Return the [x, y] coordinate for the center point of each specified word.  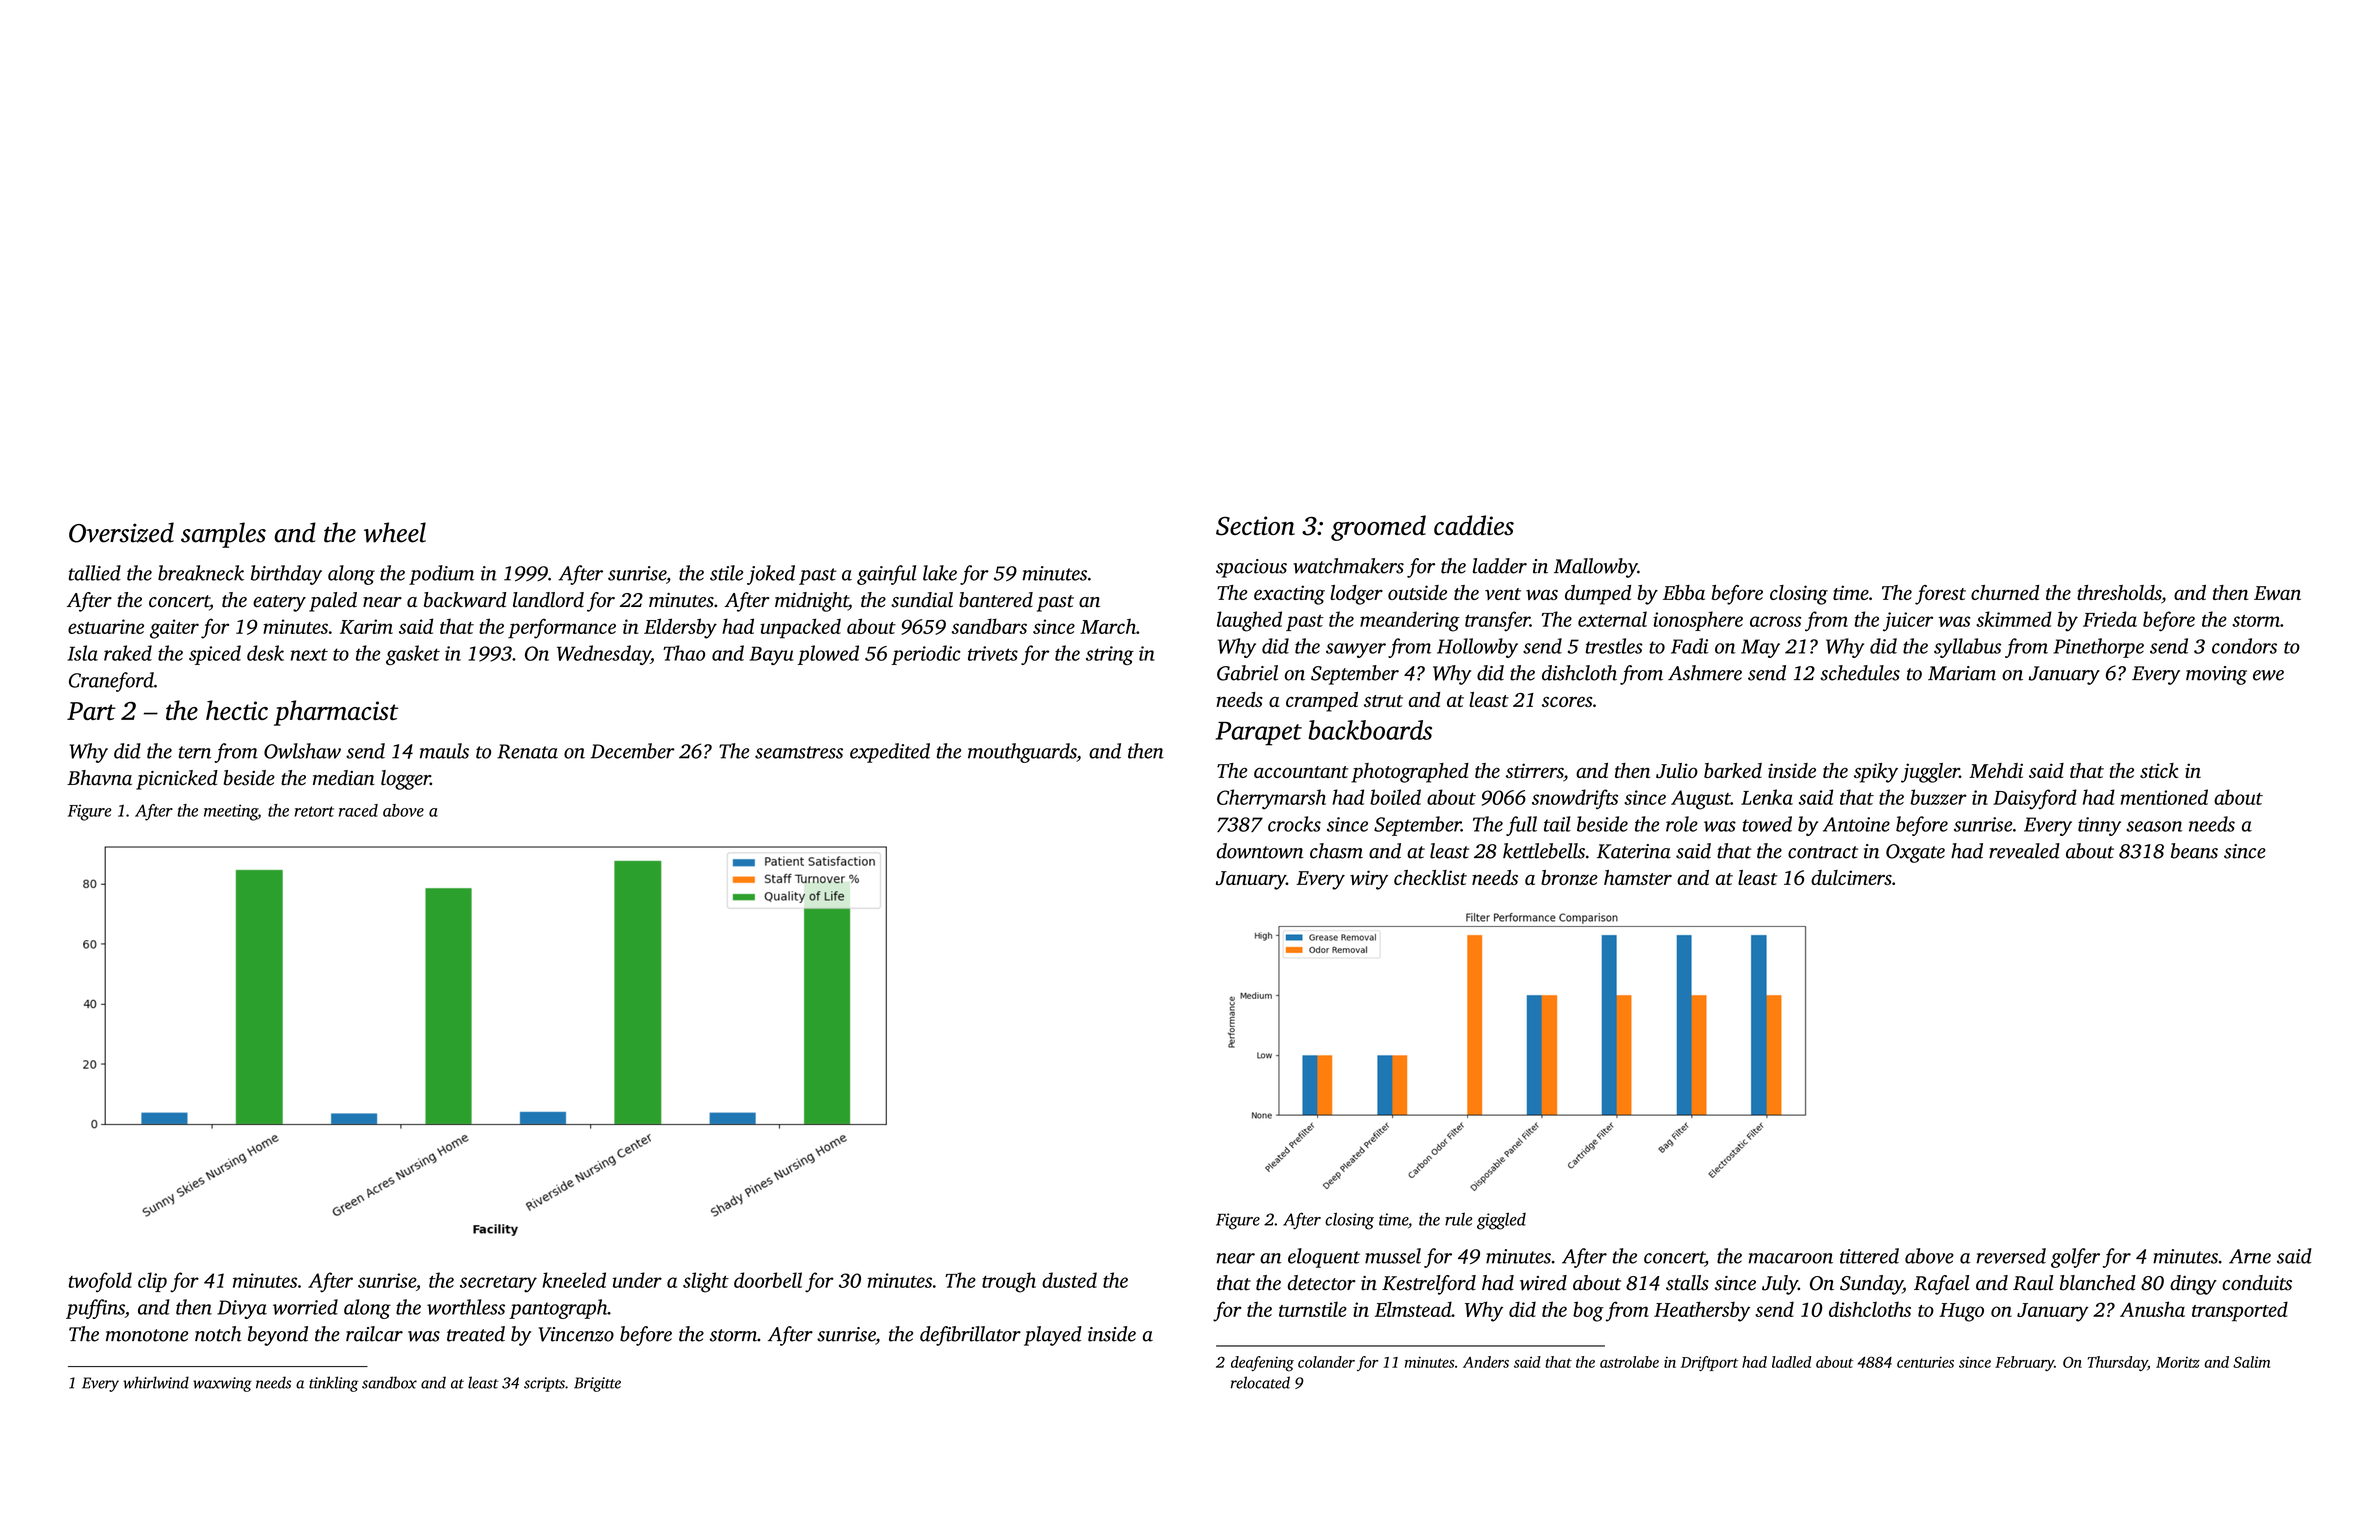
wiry [1369, 880]
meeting [231, 812]
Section [1255, 526]
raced [358, 810]
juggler [1930, 773]
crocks [1294, 824]
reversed [2011, 1256]
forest [1940, 595]
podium [441, 575]
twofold [100, 1282]
